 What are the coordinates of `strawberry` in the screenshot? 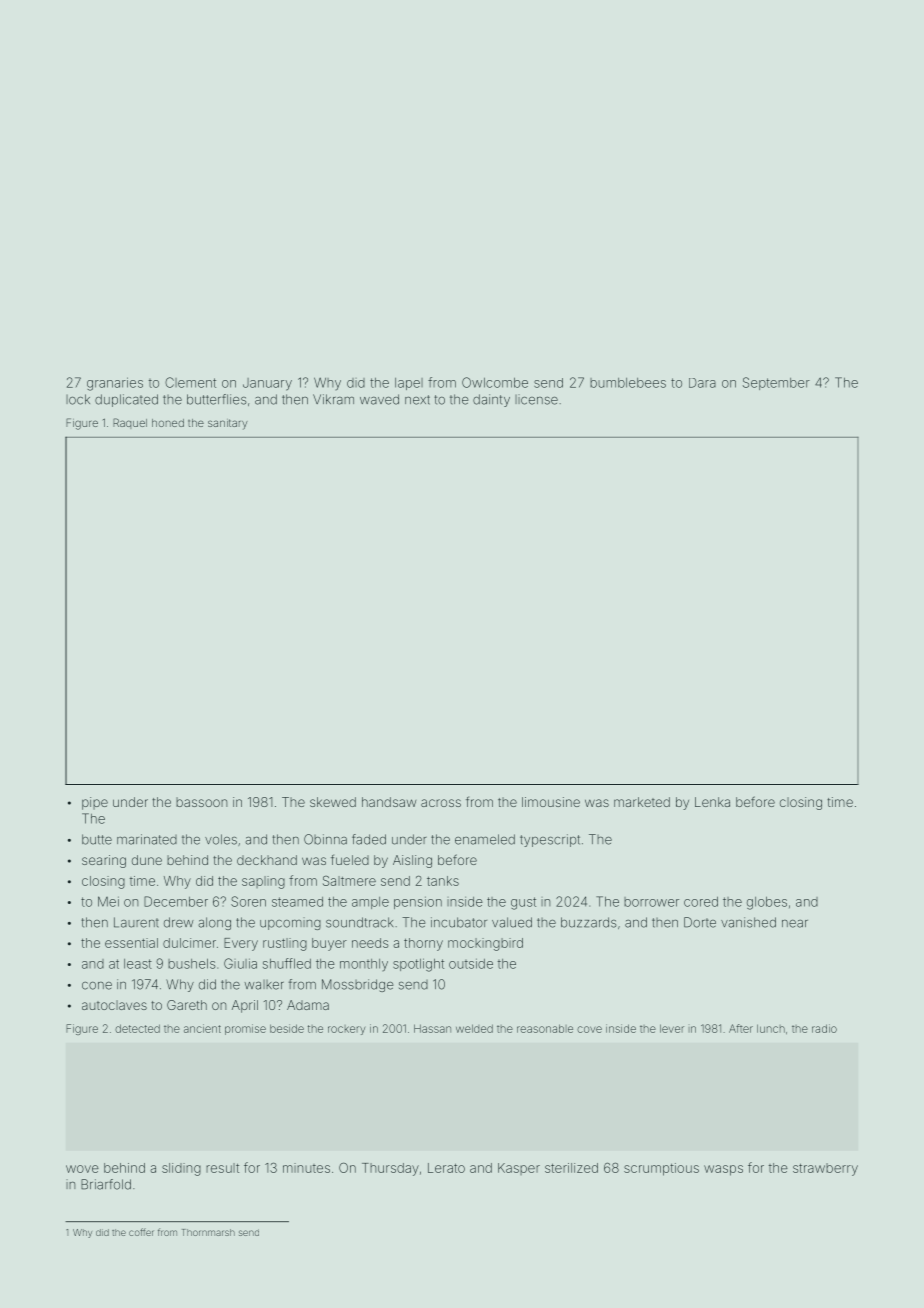 It's located at (825, 1169).
